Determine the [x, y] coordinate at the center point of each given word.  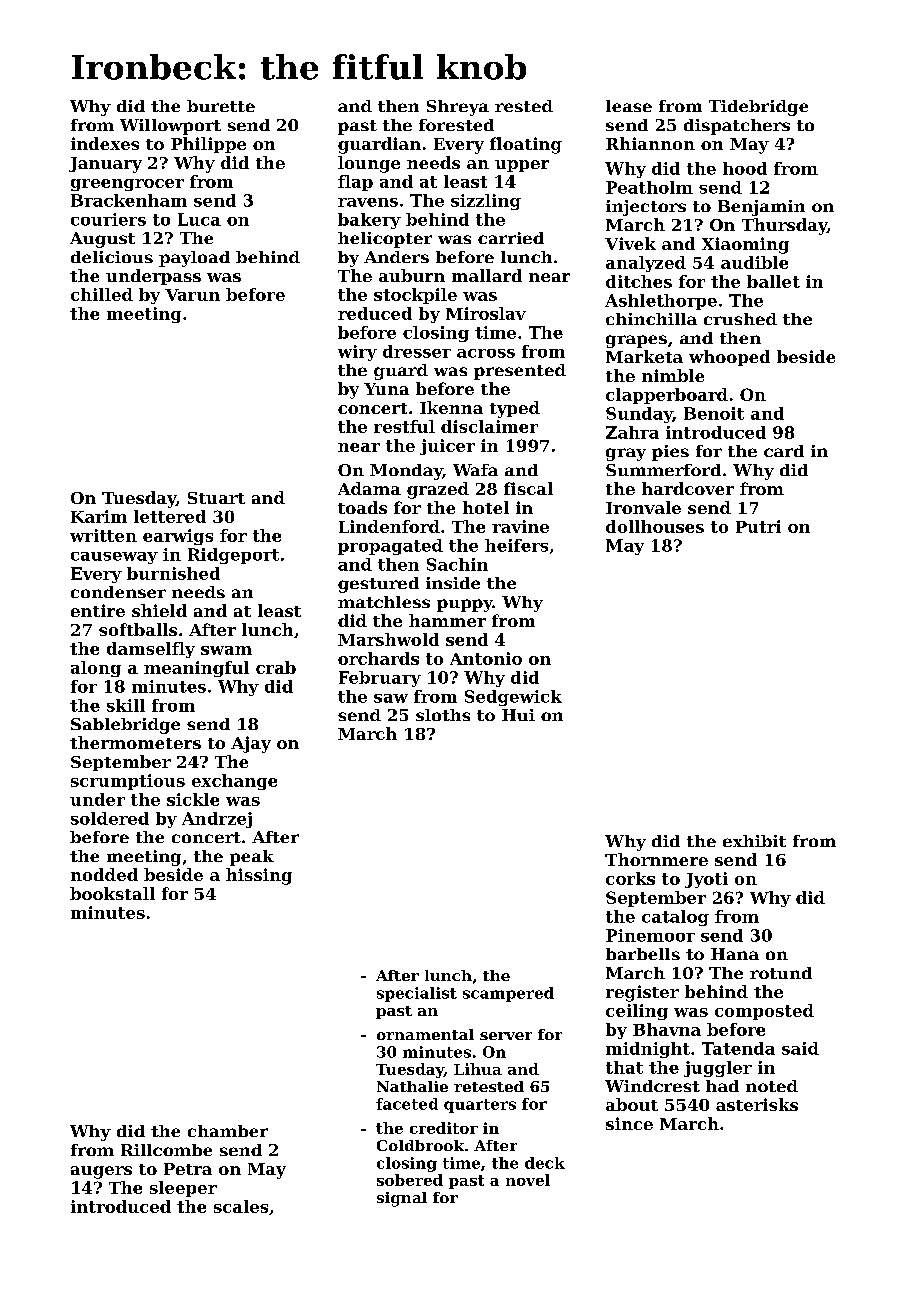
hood [745, 168]
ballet [773, 281]
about [632, 1104]
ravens [368, 202]
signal [402, 1199]
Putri [758, 526]
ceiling [637, 1012]
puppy [465, 605]
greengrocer [127, 185]
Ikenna [451, 407]
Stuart [216, 498]
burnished [173, 573]
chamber [228, 1131]
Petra [188, 1169]
